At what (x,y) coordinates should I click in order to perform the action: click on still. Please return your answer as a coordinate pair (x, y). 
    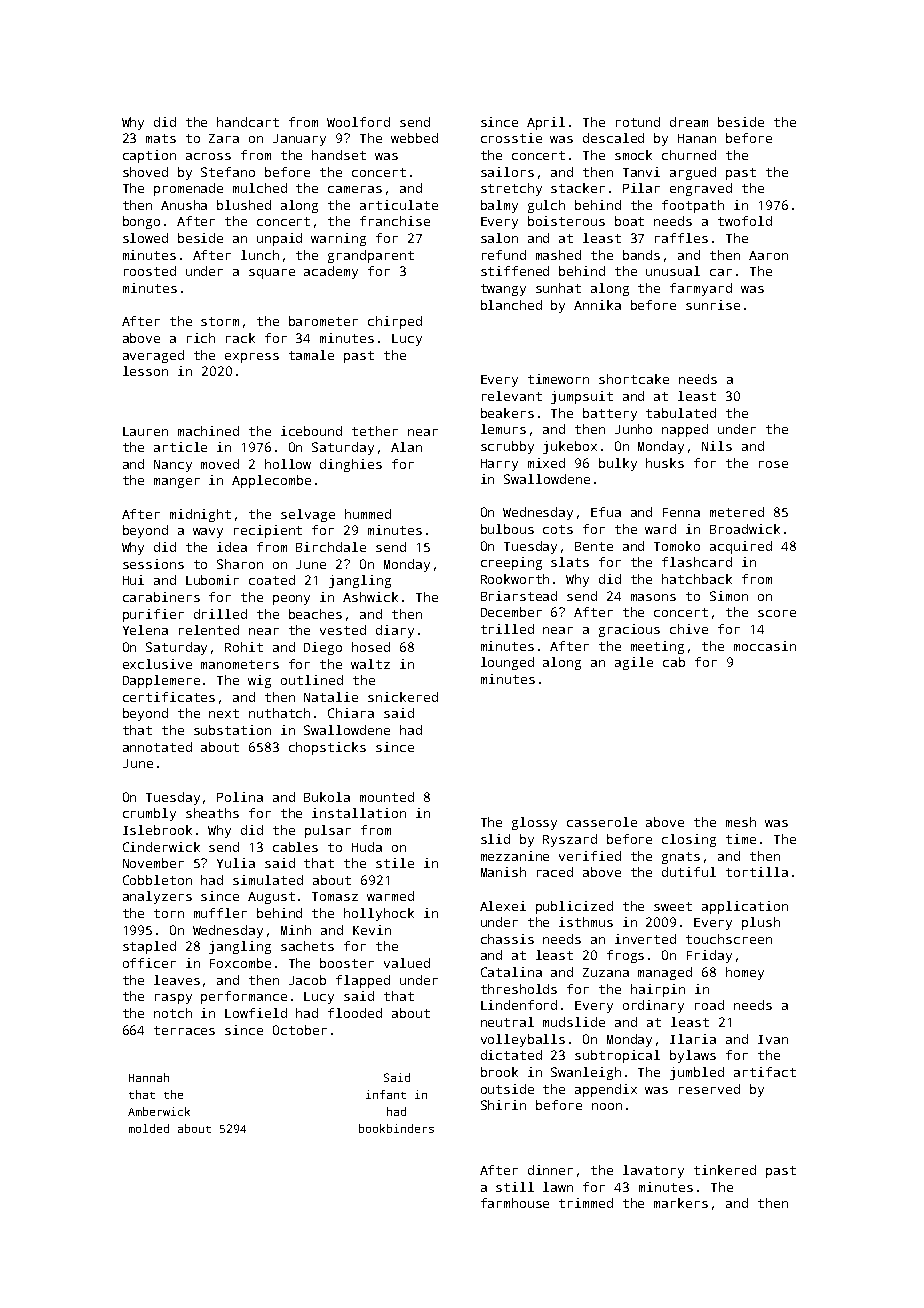
    Looking at the image, I should click on (515, 1187).
